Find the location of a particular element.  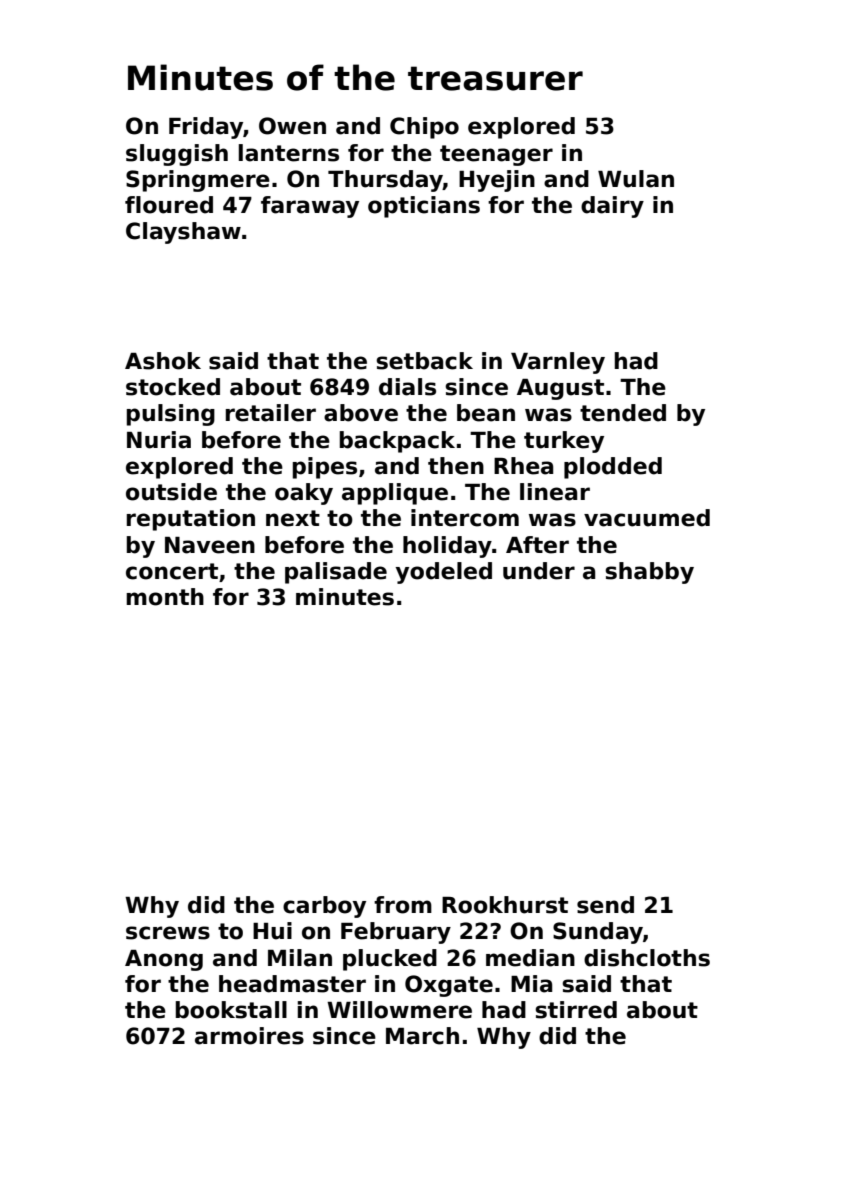

month is located at coordinates (165, 597).
